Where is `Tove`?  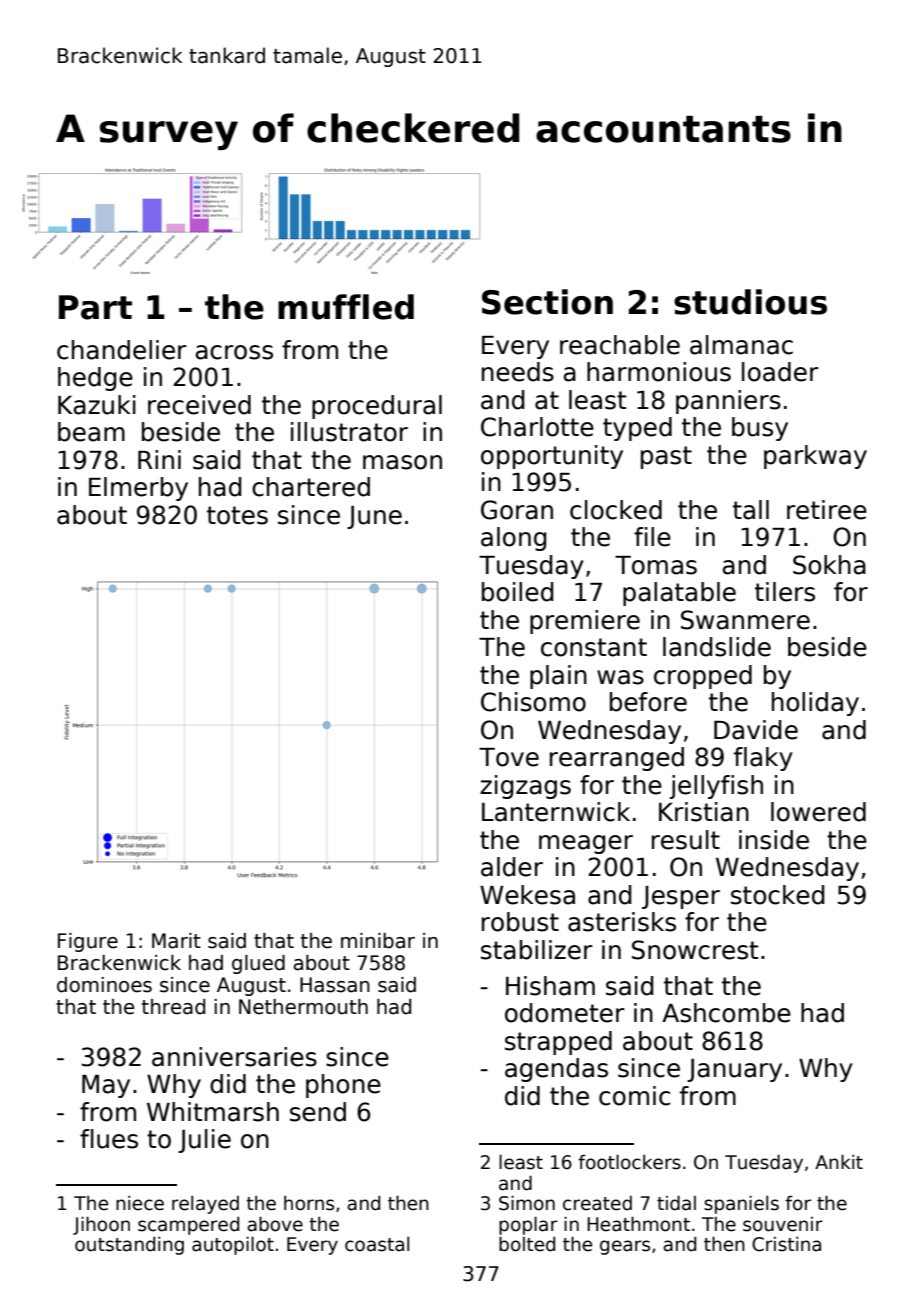 Tove is located at coordinates (509, 757).
